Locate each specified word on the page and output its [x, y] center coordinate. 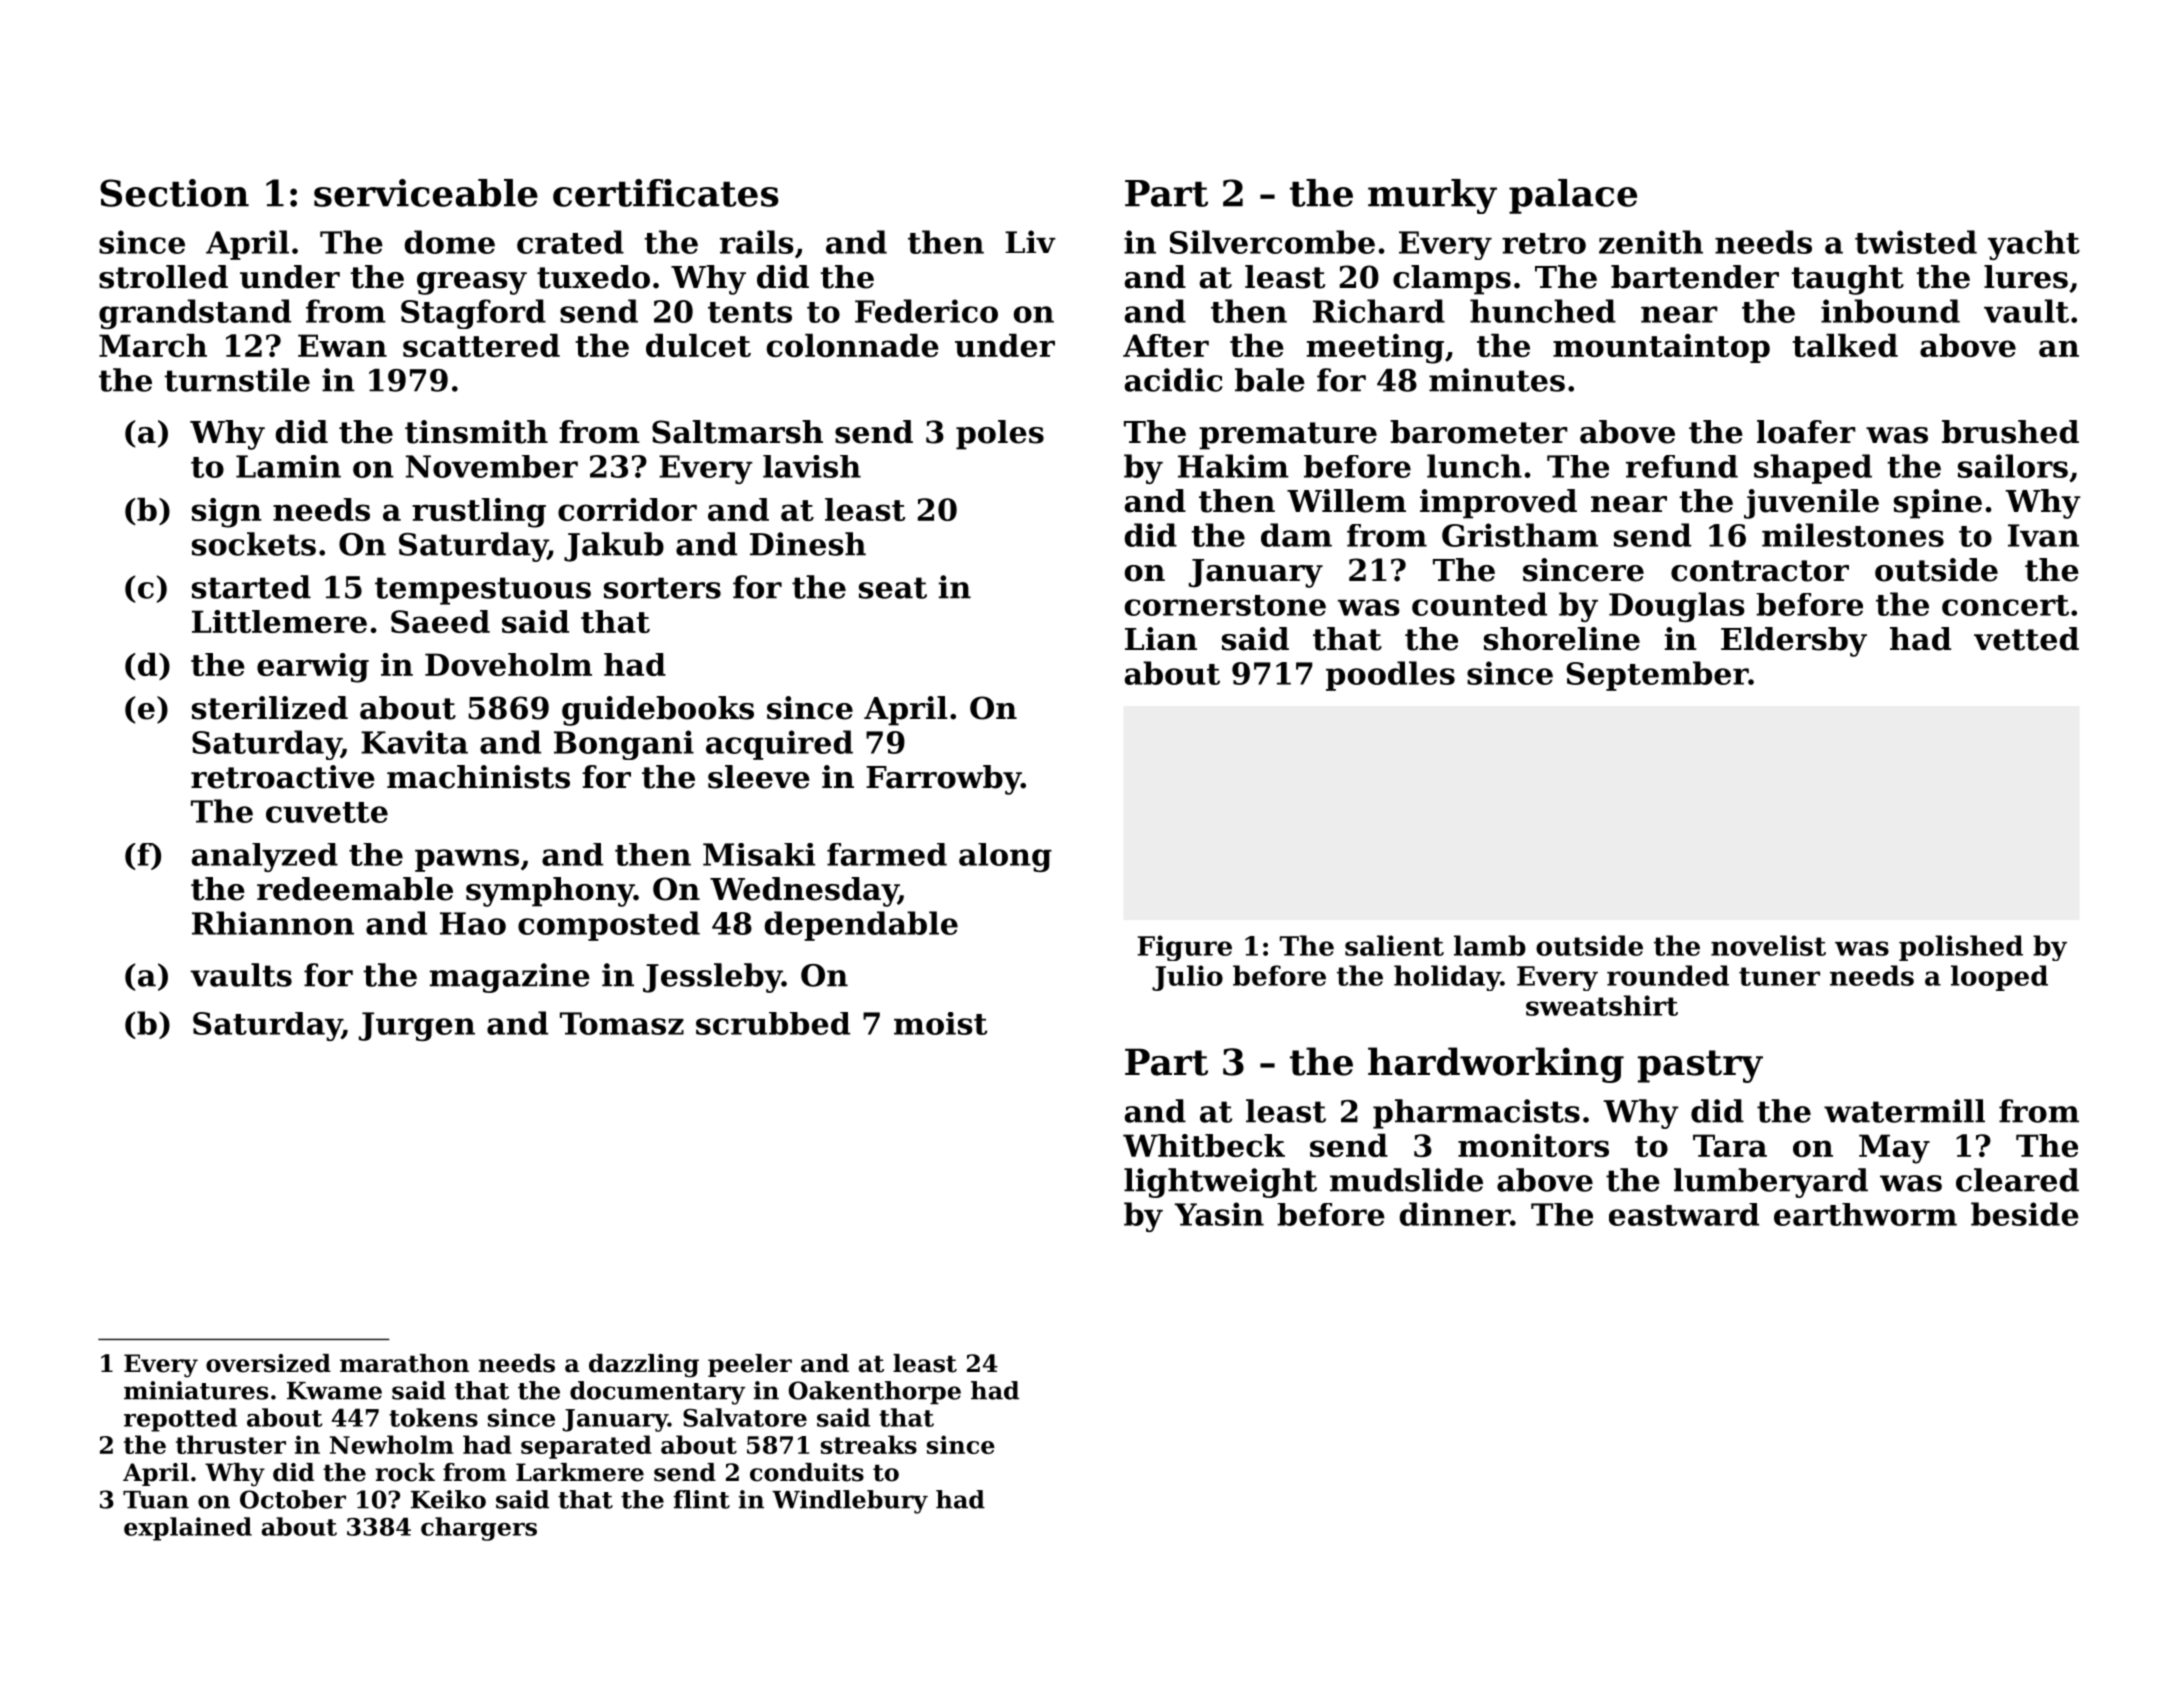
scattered [481, 345]
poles [1000, 435]
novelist [1768, 945]
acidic [1174, 380]
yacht [2034, 245]
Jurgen [417, 1026]
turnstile [237, 380]
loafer [1806, 432]
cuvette [327, 812]
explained [188, 1529]
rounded [1668, 975]
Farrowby [943, 780]
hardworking [1496, 1065]
